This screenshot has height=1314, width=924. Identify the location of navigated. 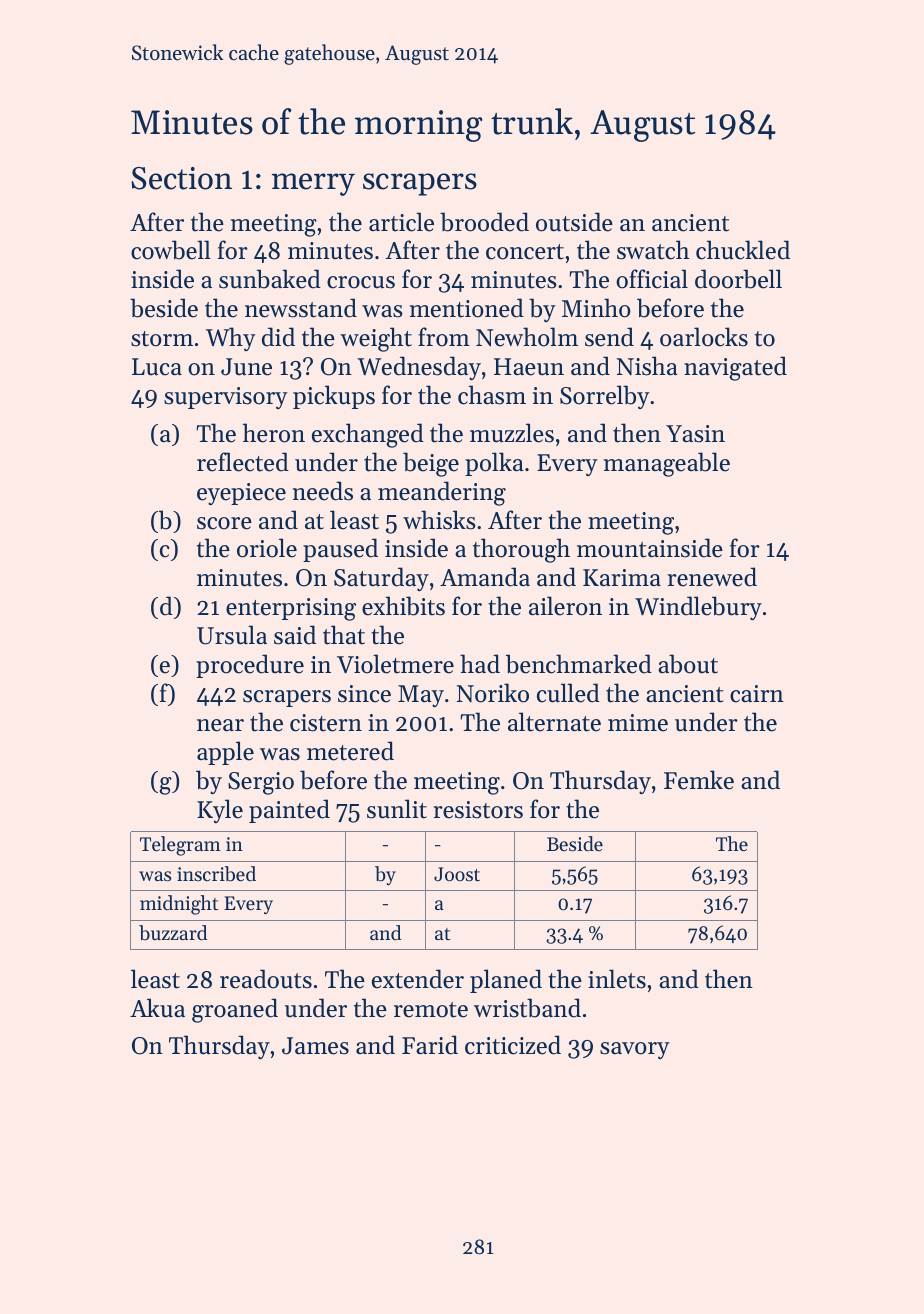
(735, 368).
